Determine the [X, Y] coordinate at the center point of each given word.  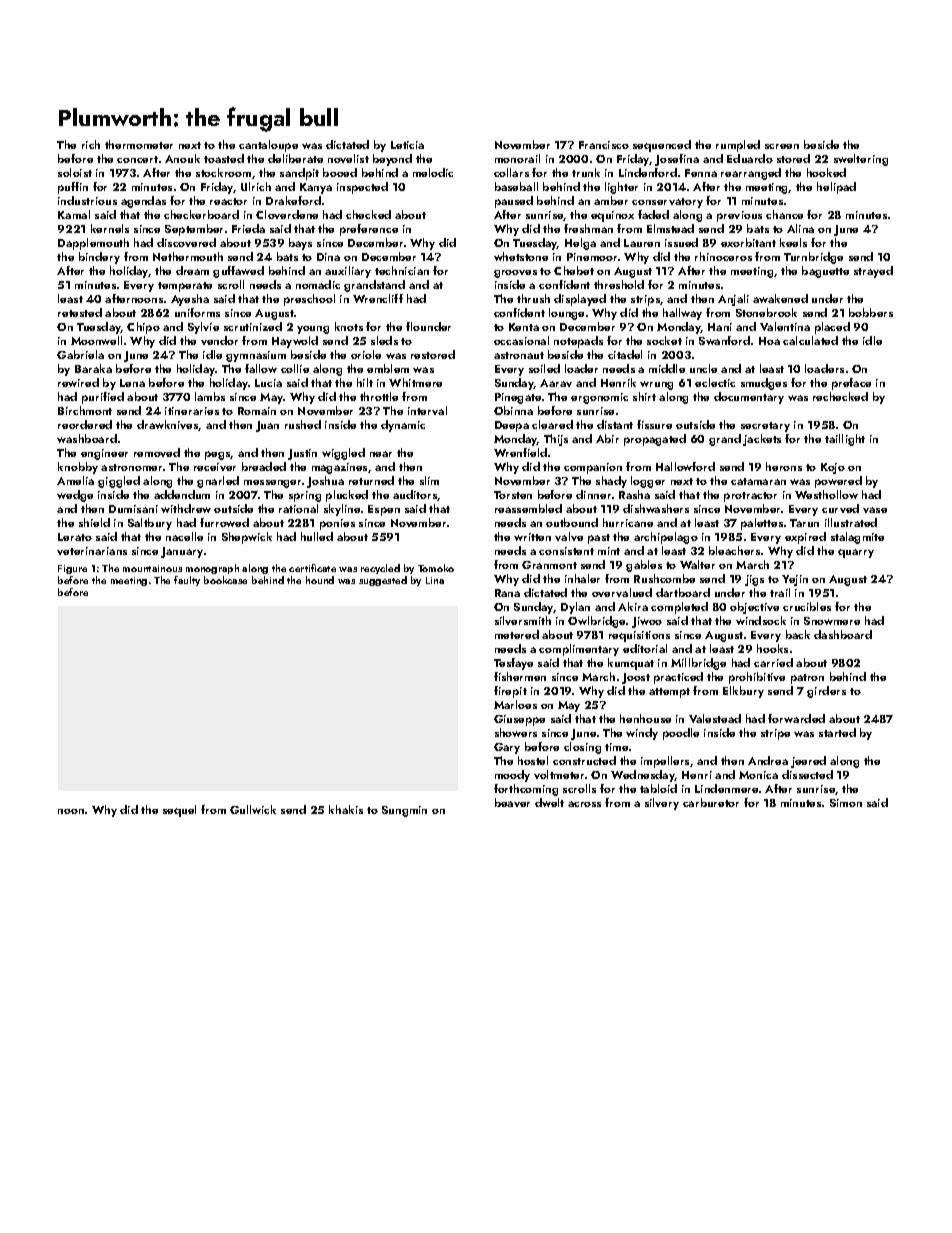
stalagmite [857, 538]
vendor [219, 340]
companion [593, 468]
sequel [179, 811]
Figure [72, 569]
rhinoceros [723, 256]
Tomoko [436, 568]
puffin [73, 188]
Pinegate [518, 398]
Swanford [724, 340]
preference [369, 230]
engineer [104, 454]
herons [784, 466]
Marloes [515, 704]
